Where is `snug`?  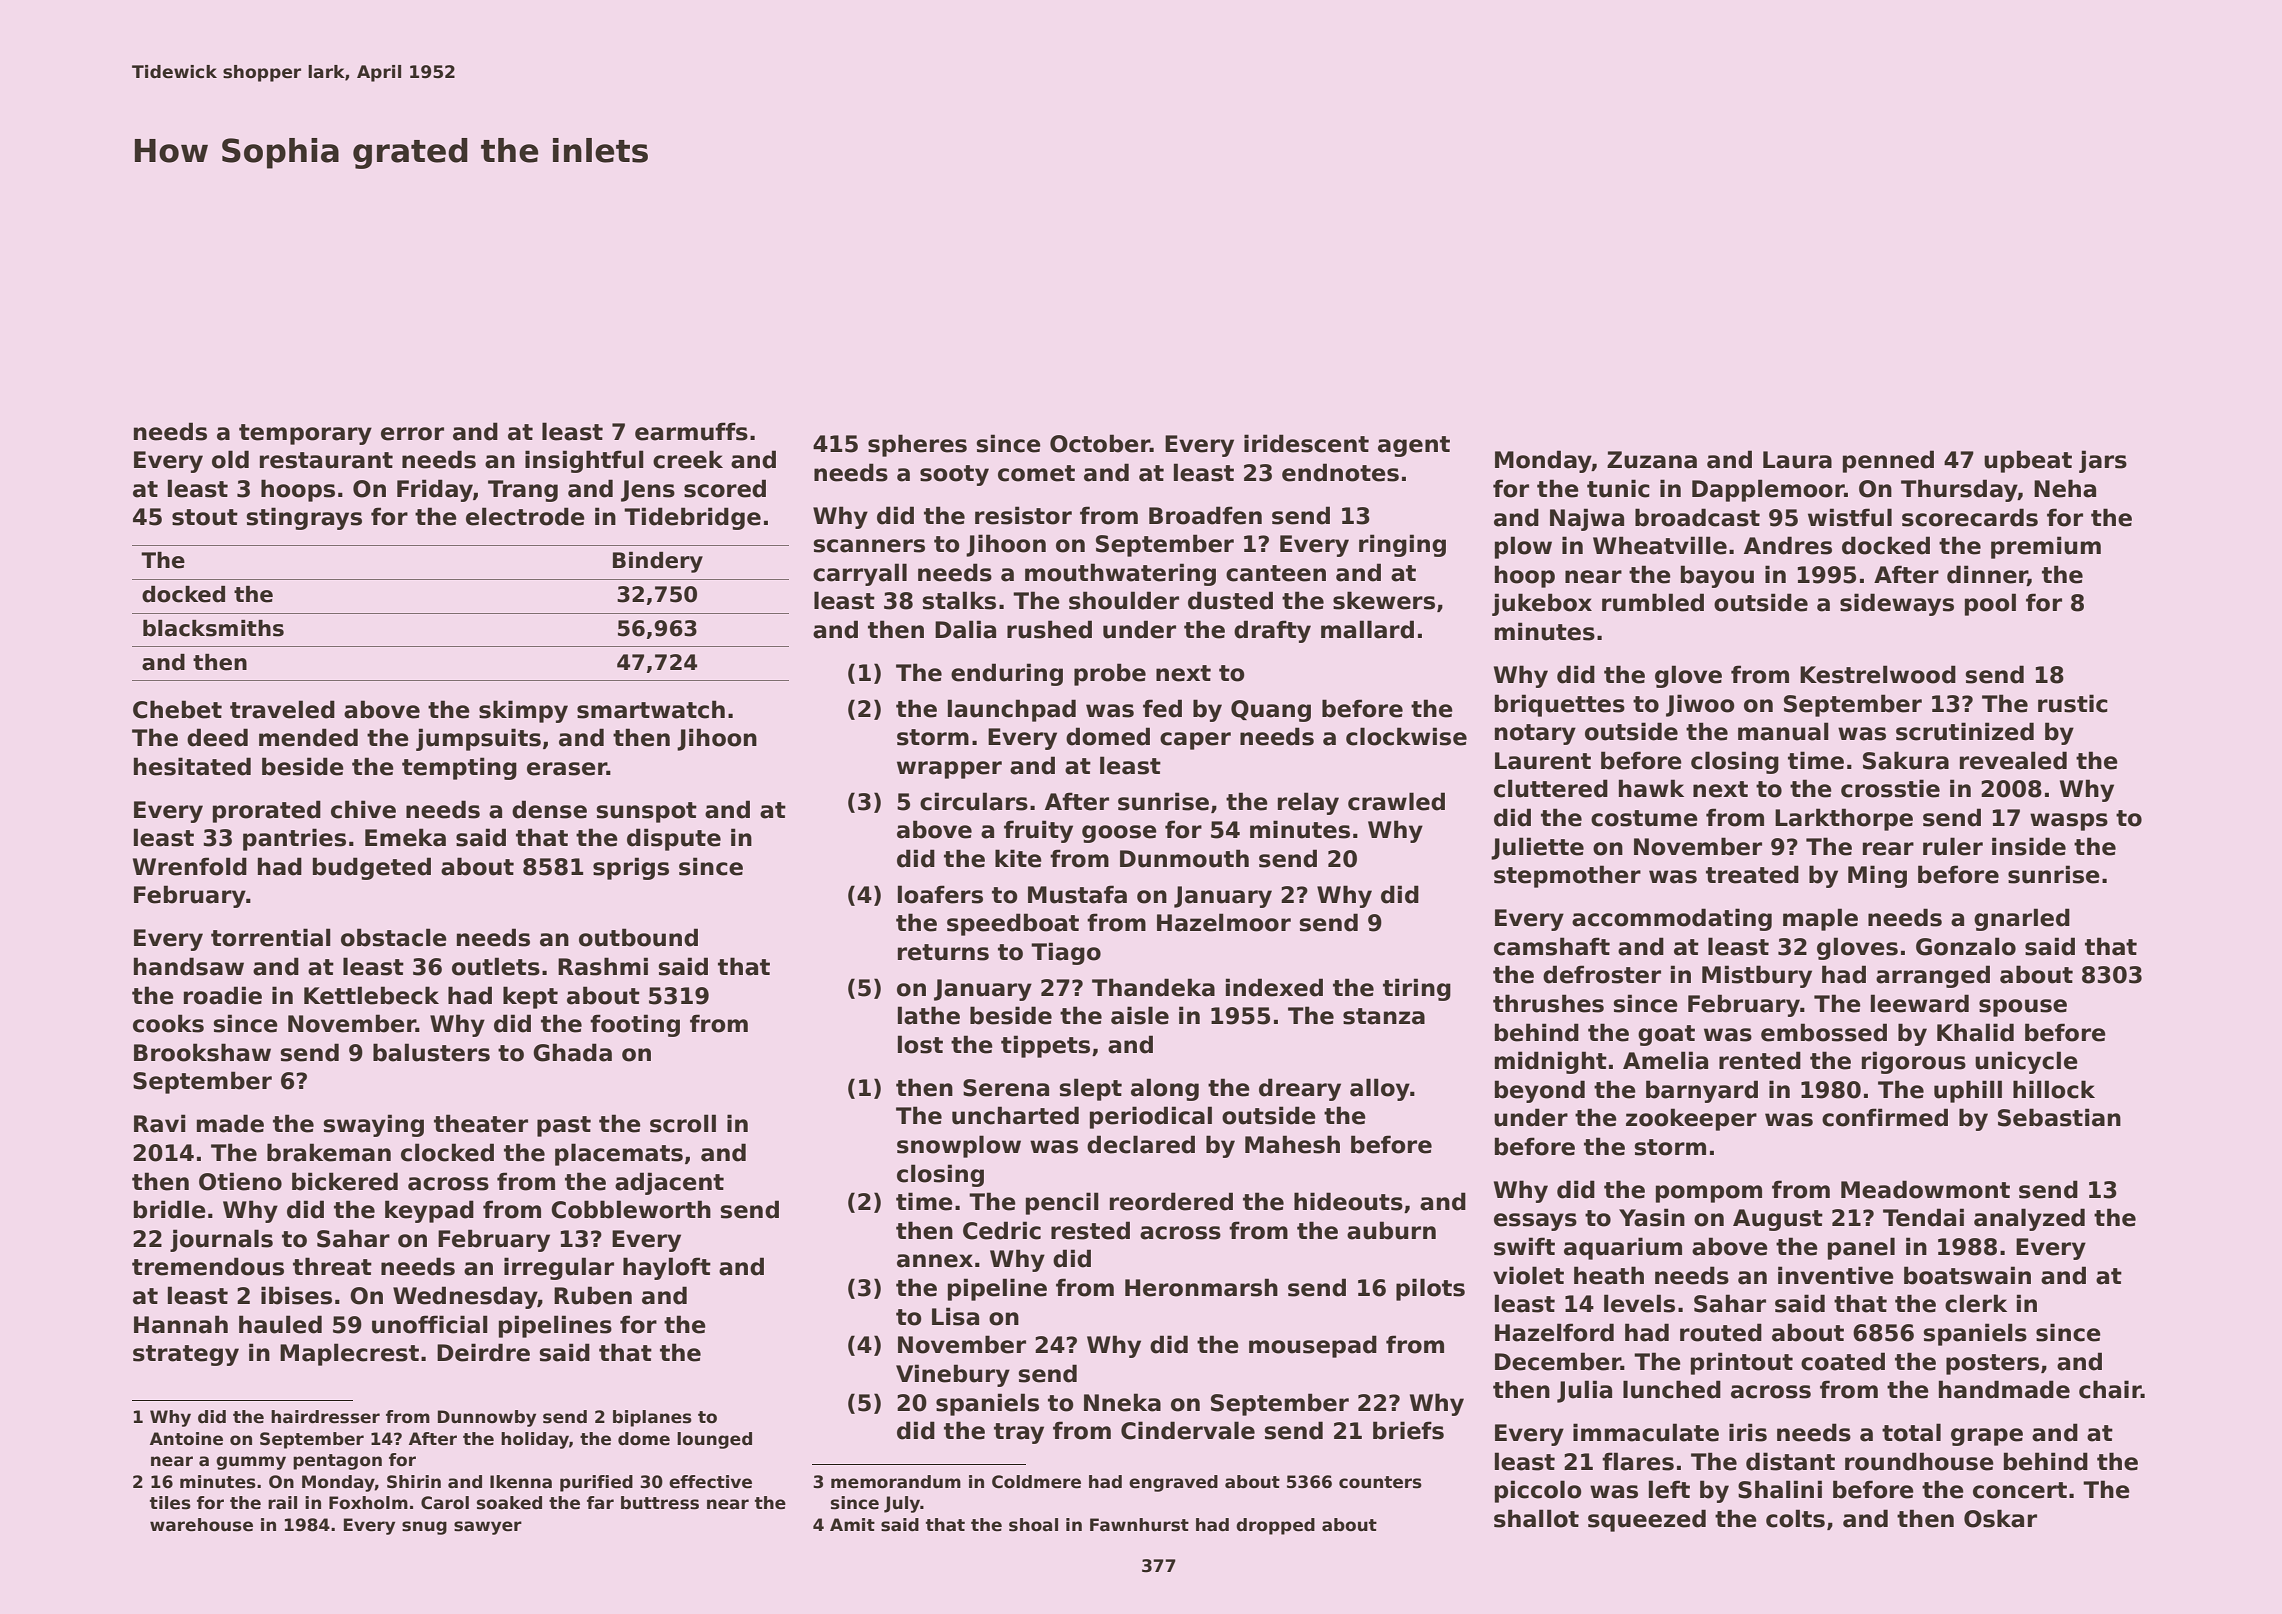
snug is located at coordinates (424, 1528).
